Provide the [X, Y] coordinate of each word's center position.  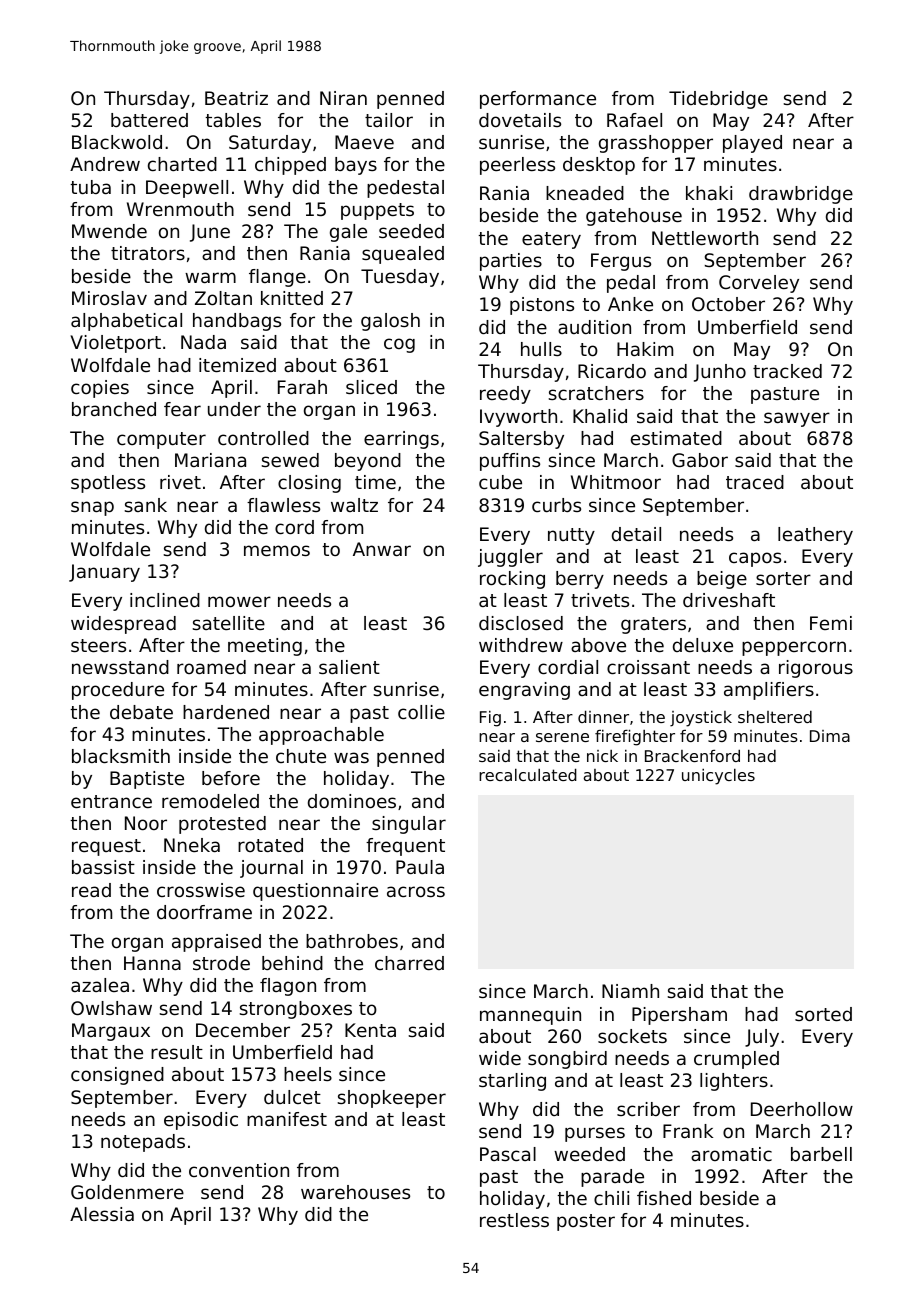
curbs [556, 505]
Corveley [759, 284]
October [728, 304]
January [104, 573]
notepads [143, 1143]
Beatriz [236, 98]
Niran [343, 98]
